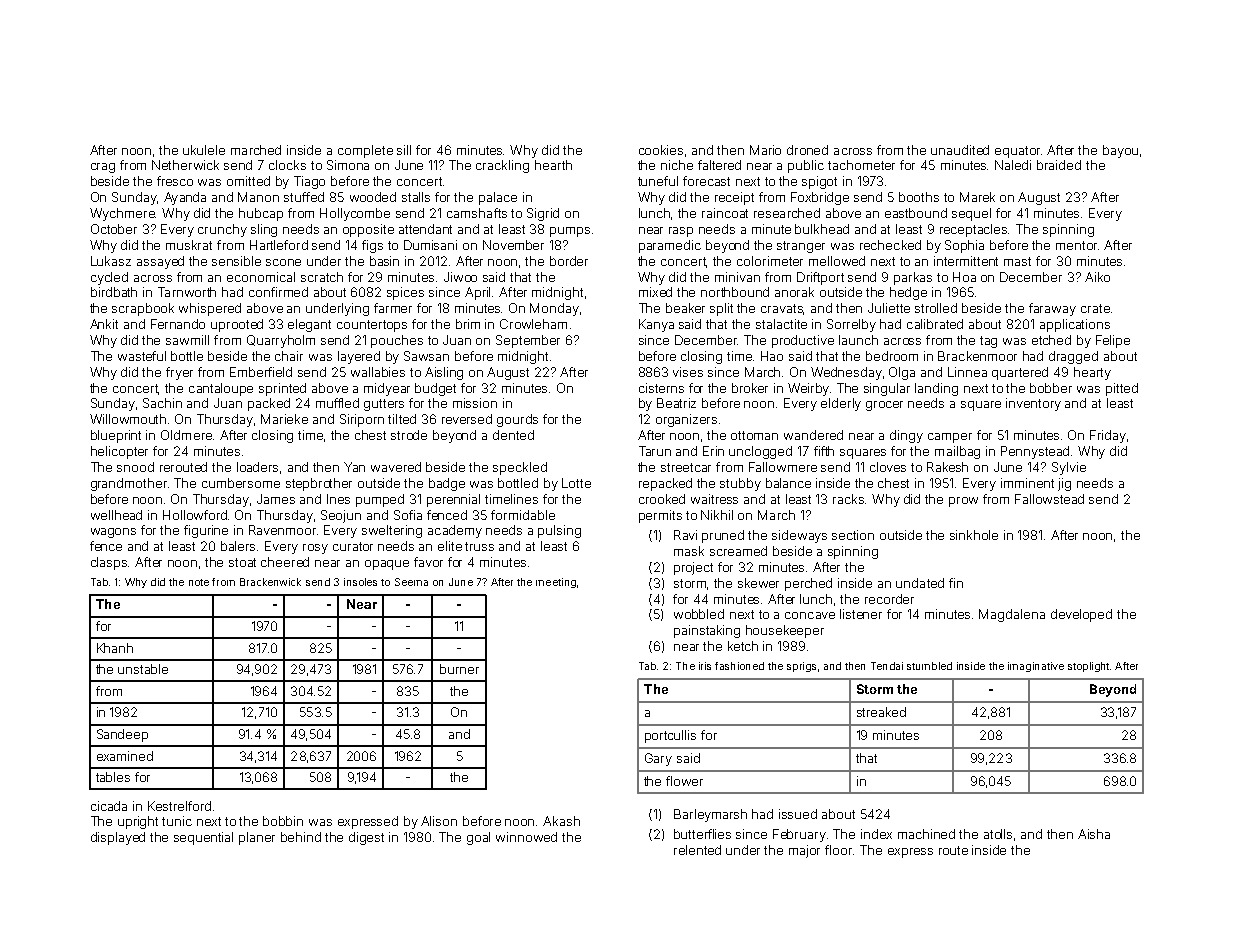 The height and width of the screenshot is (952, 1233). What do you see at coordinates (1113, 341) in the screenshot?
I see `Felipe` at bounding box center [1113, 341].
